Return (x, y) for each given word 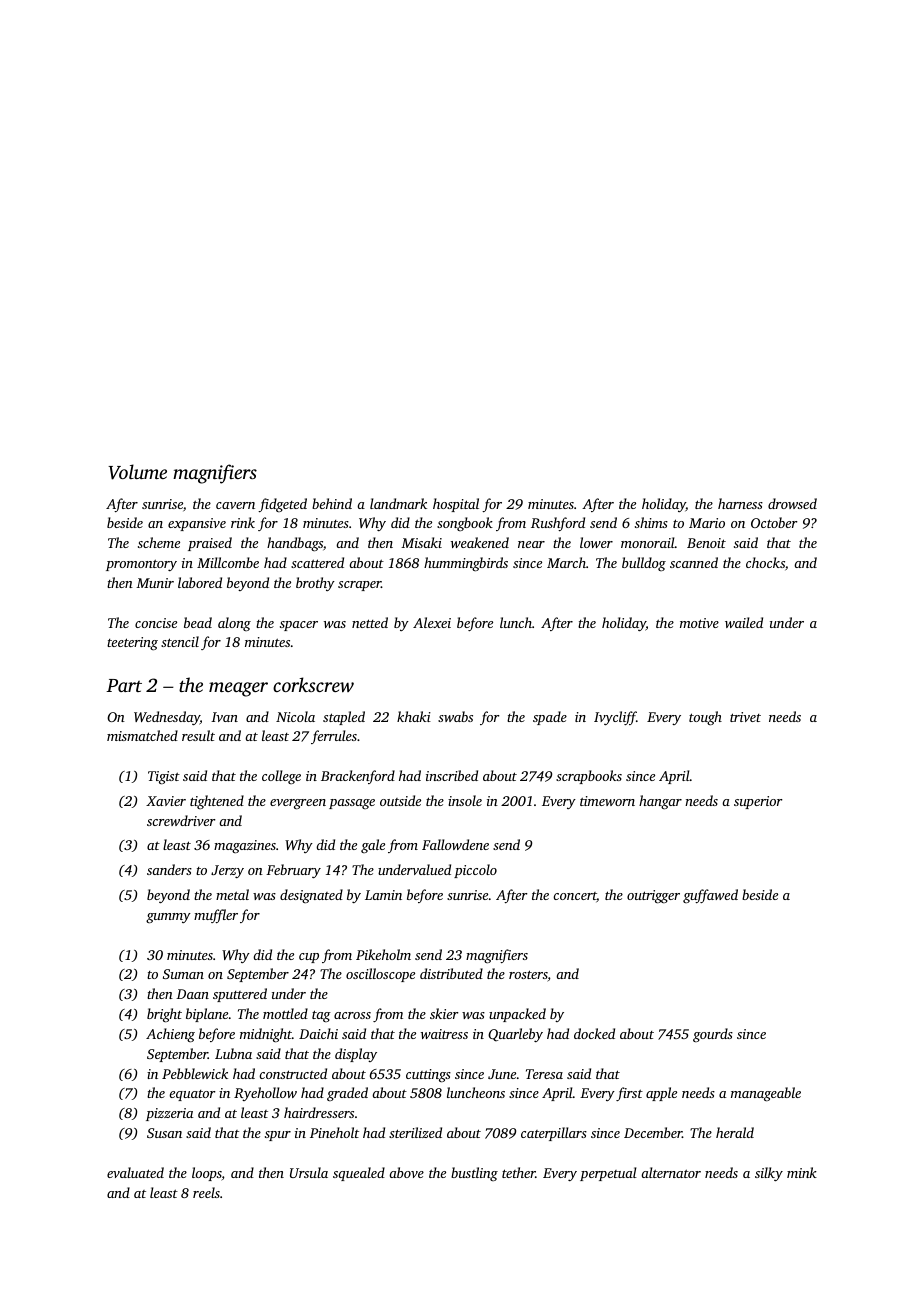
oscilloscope (380, 975)
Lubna (233, 1053)
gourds (713, 1035)
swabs (455, 716)
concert (575, 897)
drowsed (792, 503)
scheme (159, 542)
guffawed (710, 896)
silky (769, 1174)
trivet (745, 717)
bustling (474, 1174)
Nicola (295, 716)
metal (232, 894)
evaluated (135, 1172)
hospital (456, 505)
